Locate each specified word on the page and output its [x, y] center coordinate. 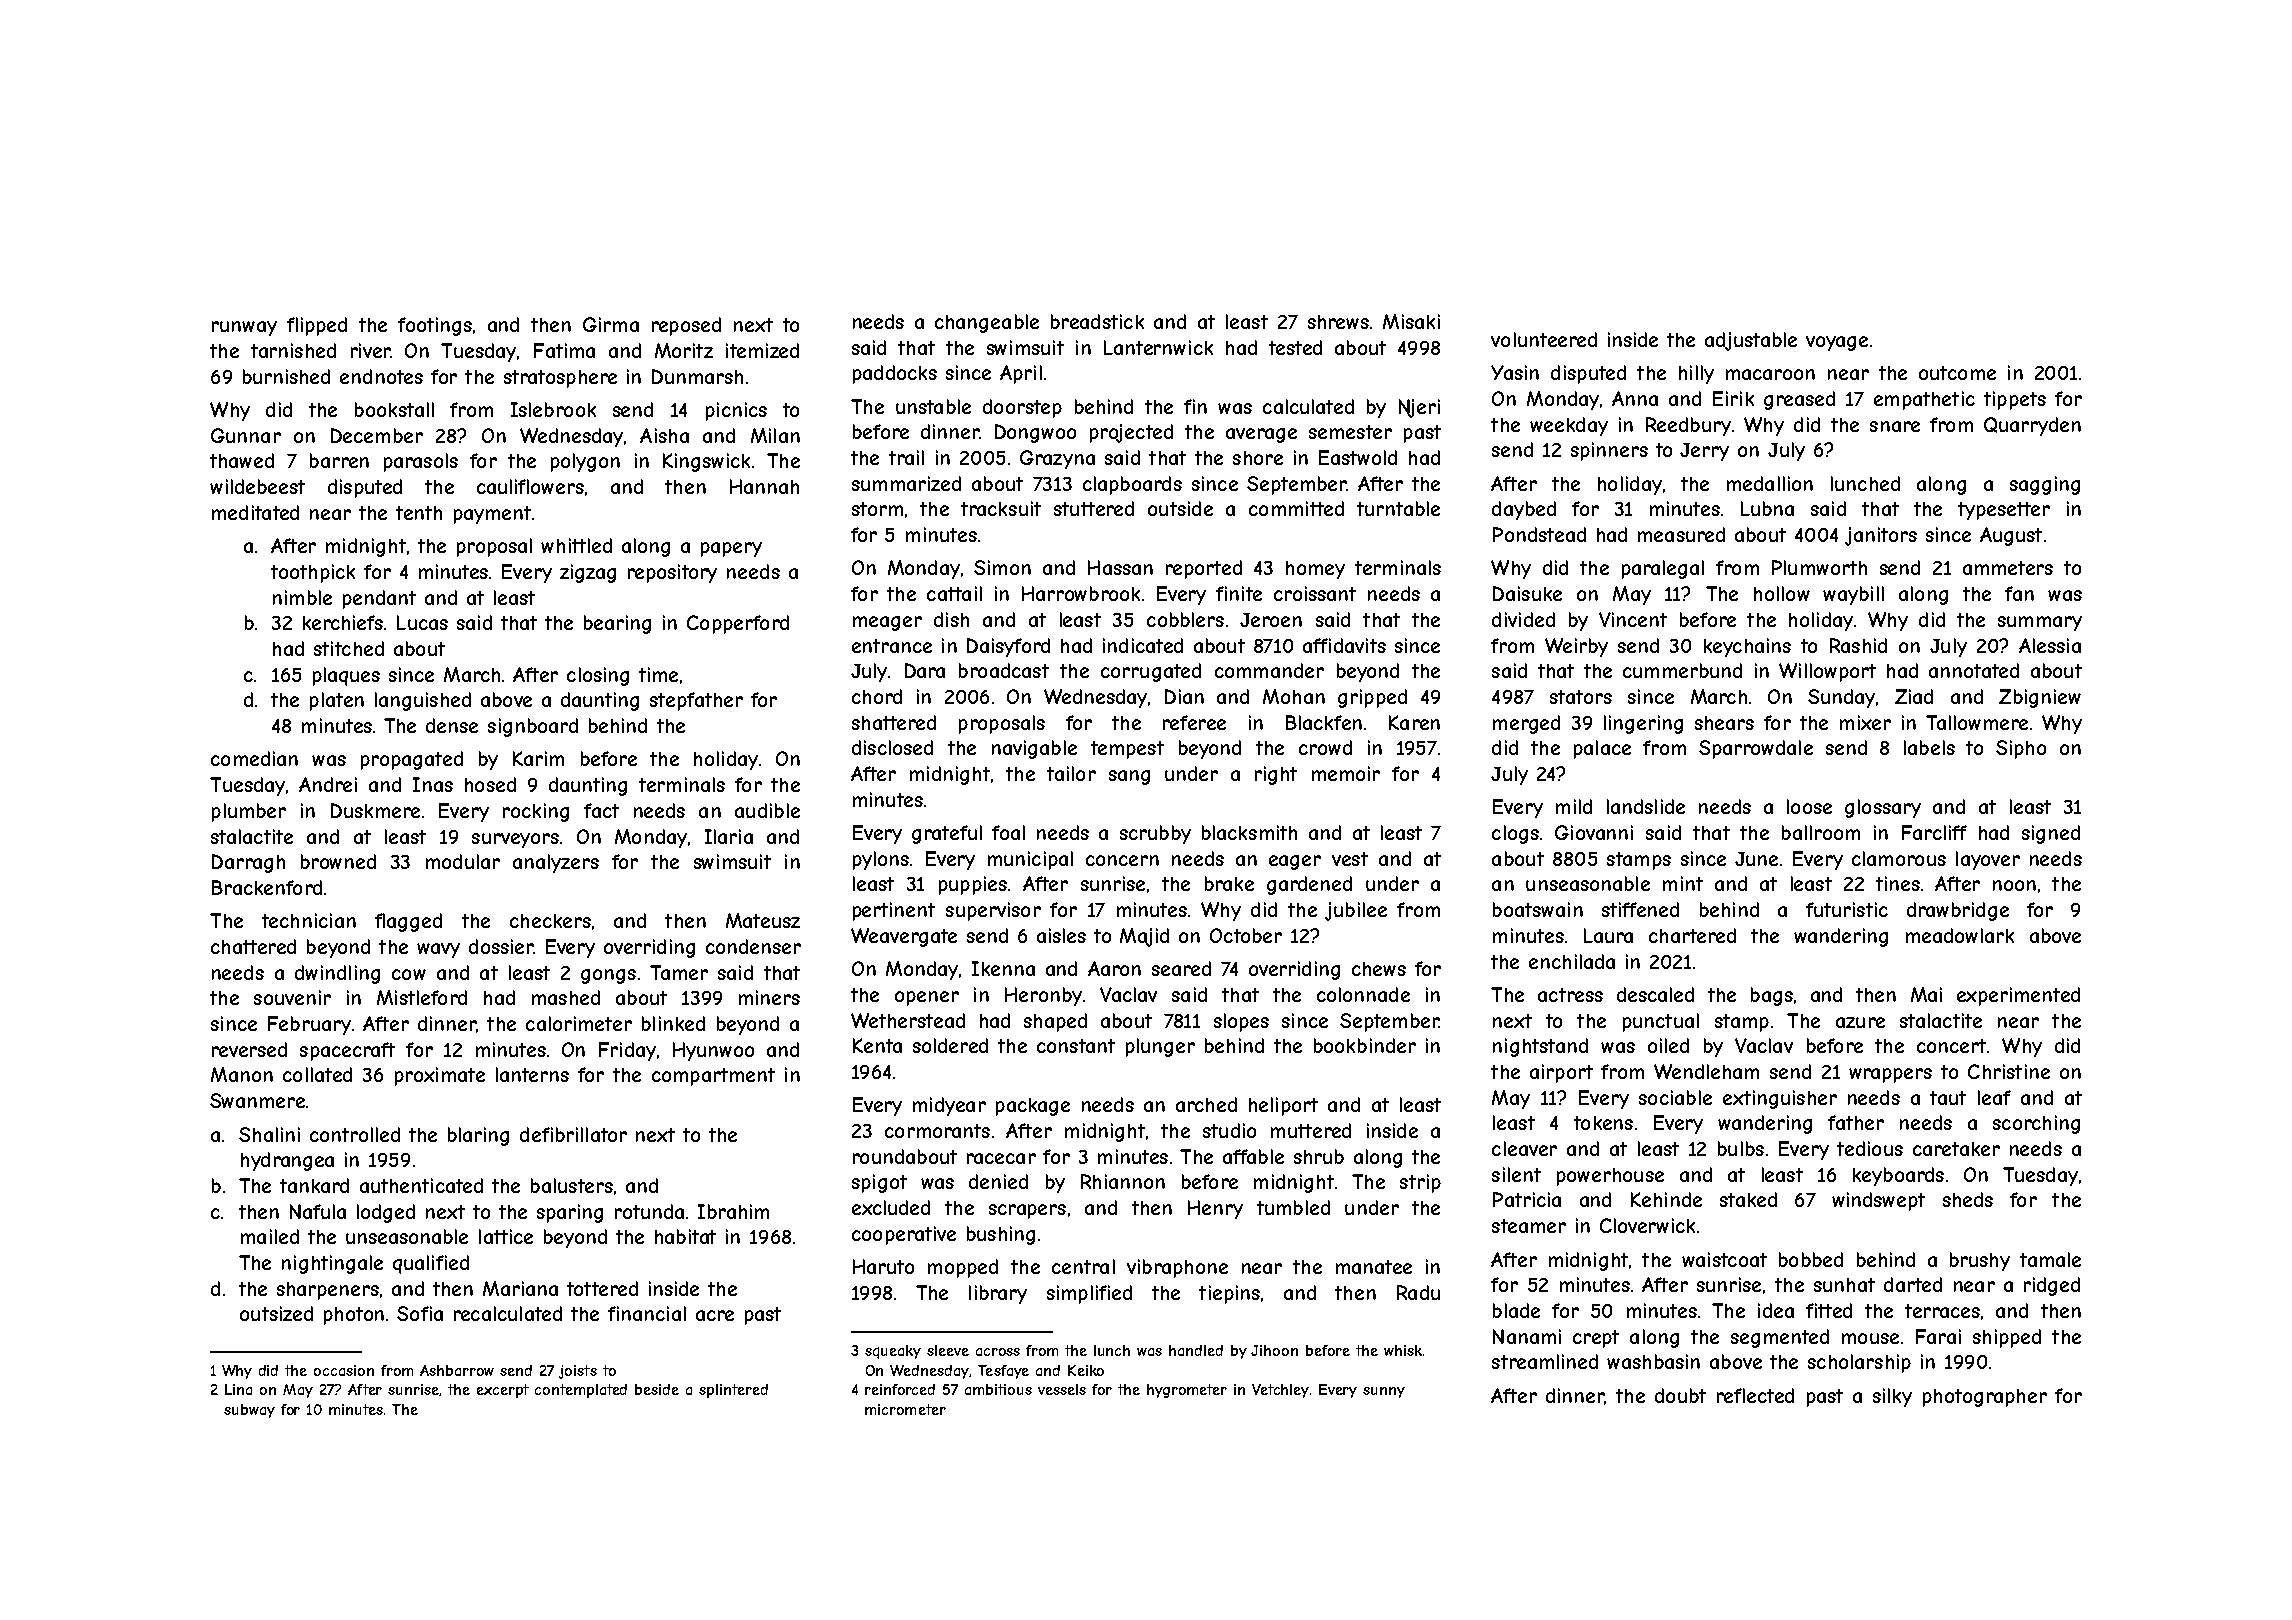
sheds [1968, 1199]
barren [339, 460]
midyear [949, 1106]
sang [1129, 777]
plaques [346, 676]
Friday [627, 1051]
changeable [987, 323]
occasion [344, 1370]
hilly [1696, 374]
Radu [1418, 1292]
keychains [1747, 647]
